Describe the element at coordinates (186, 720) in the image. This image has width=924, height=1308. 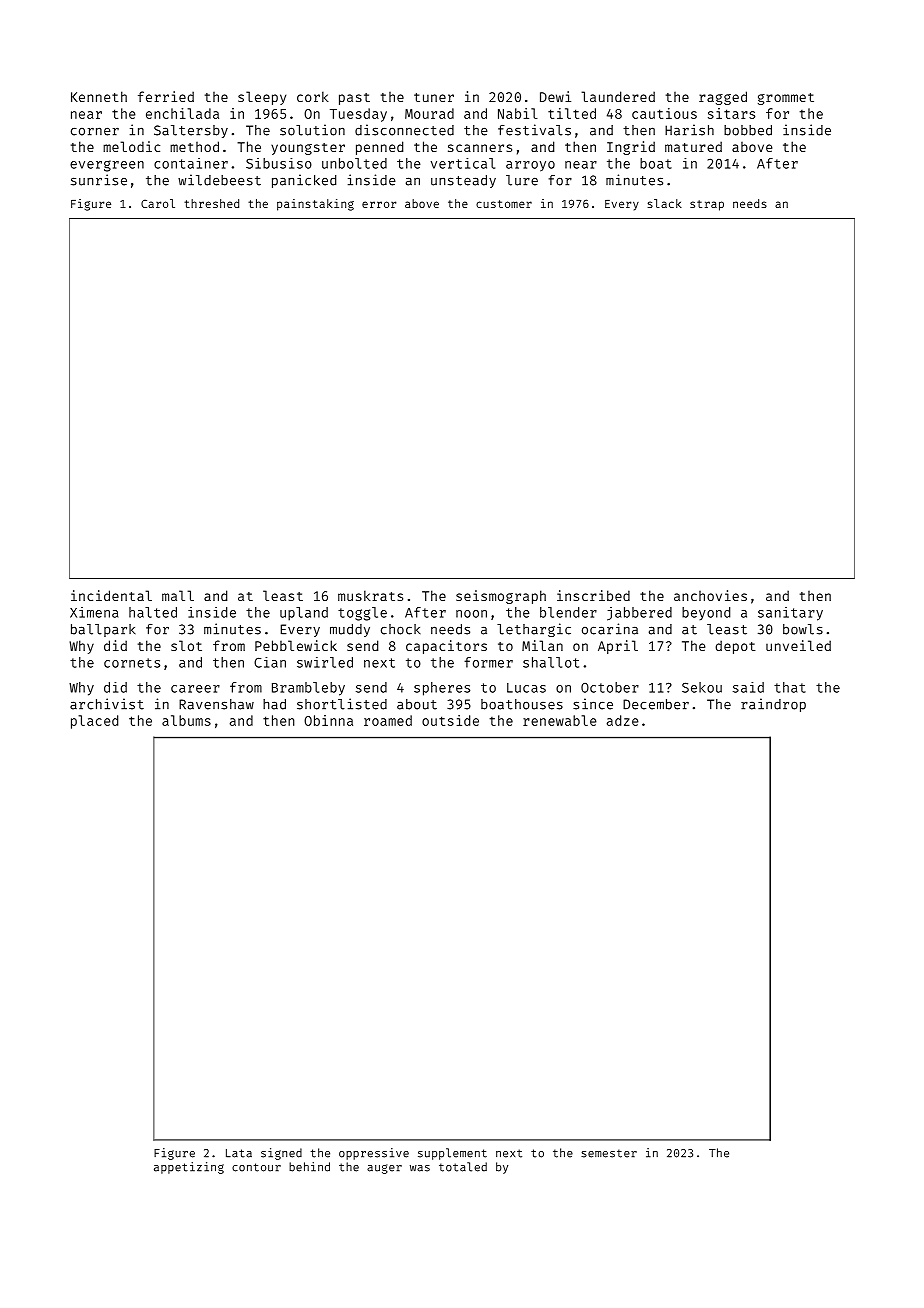
I see `albums` at that location.
